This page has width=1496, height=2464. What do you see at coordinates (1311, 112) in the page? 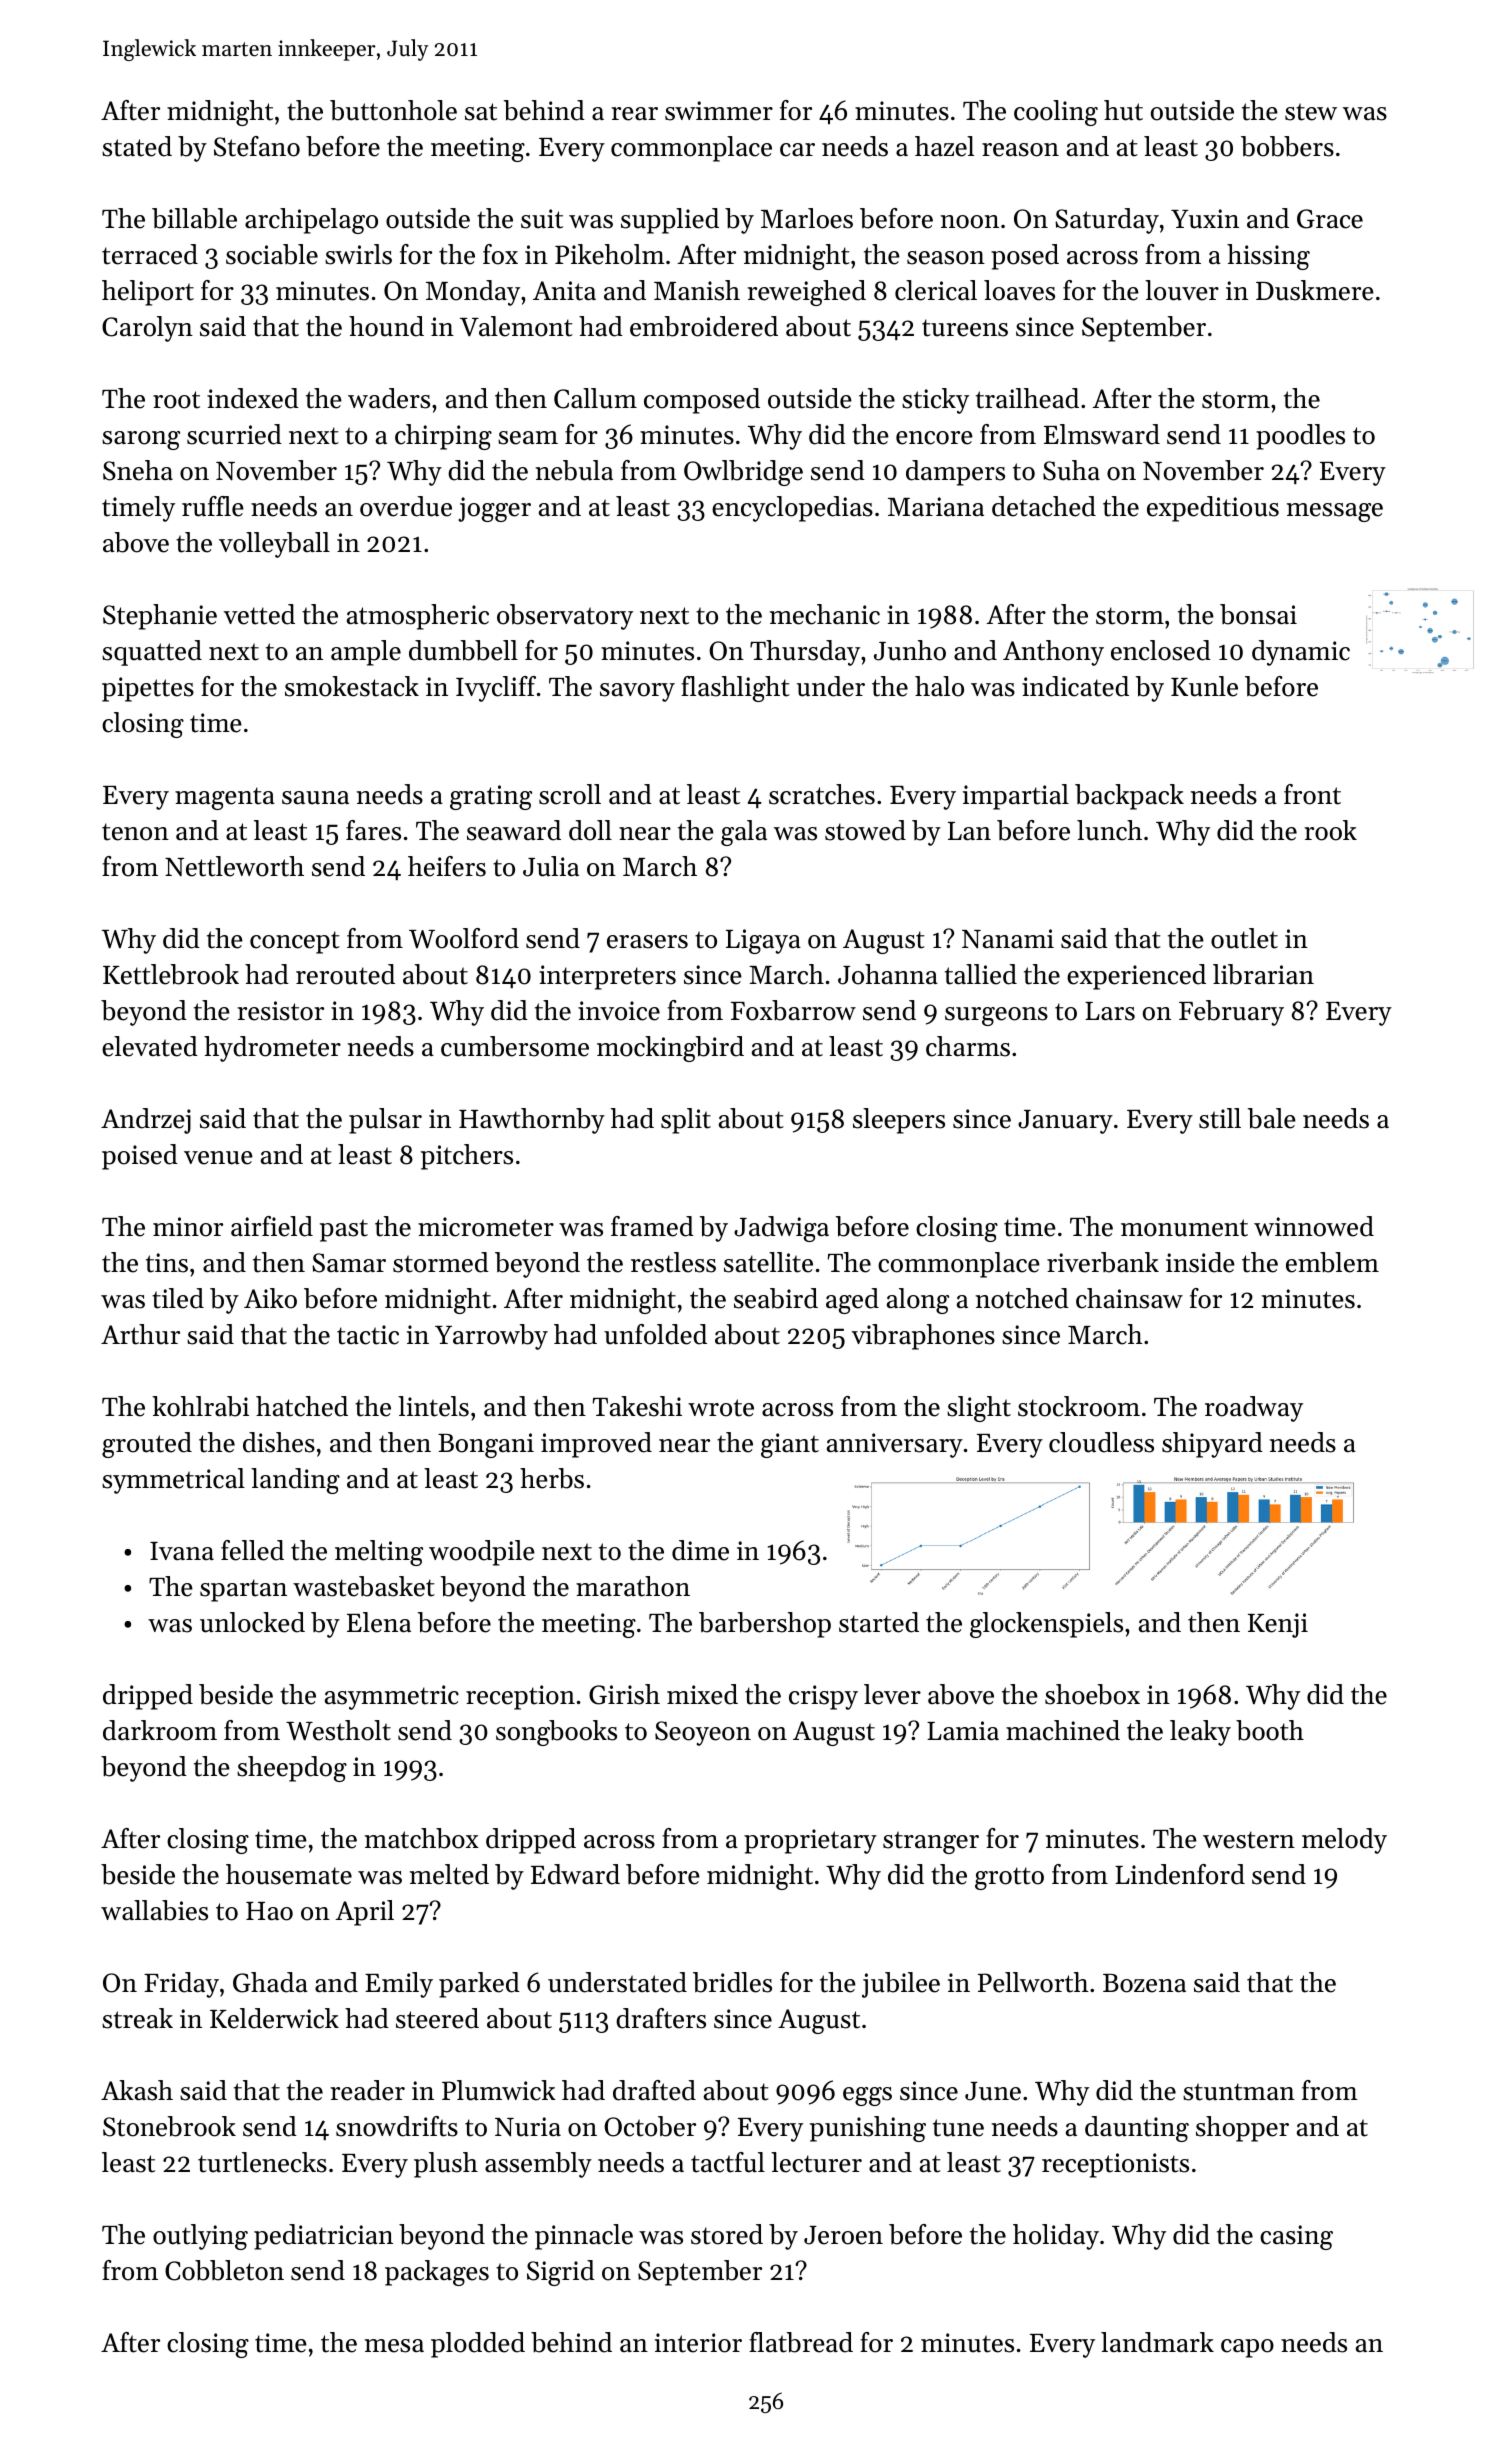
I see `stew` at bounding box center [1311, 112].
